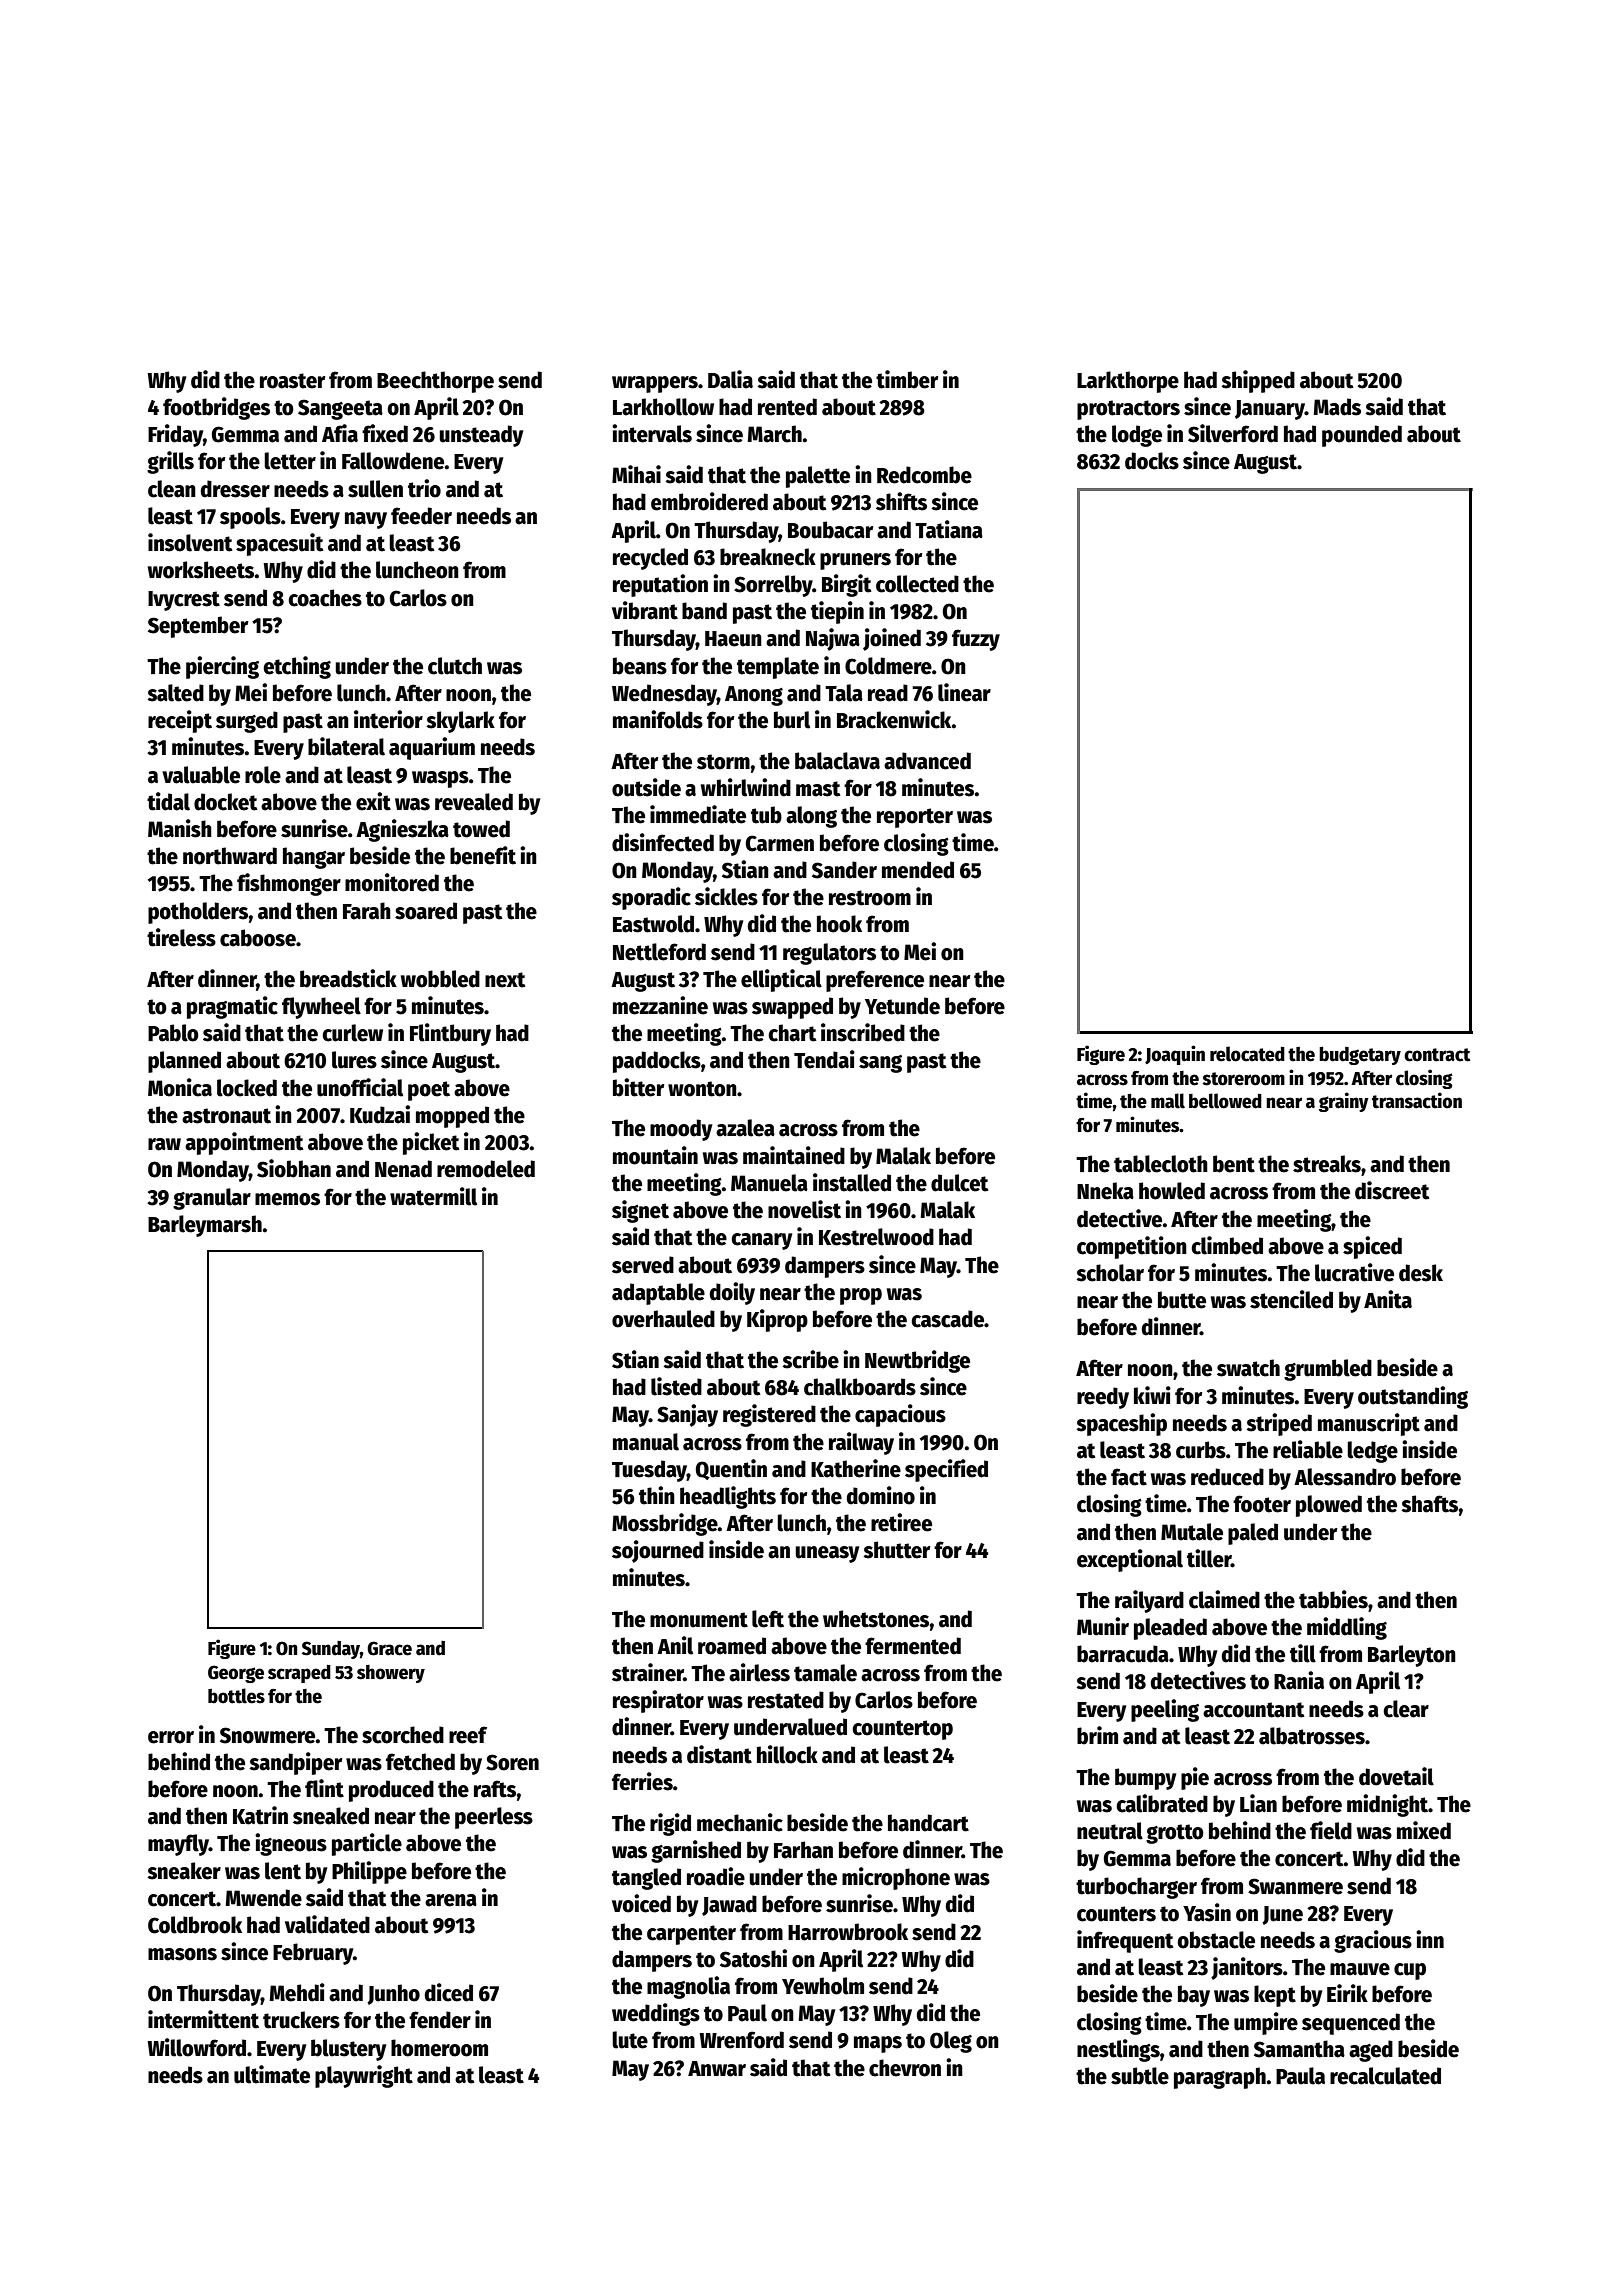 Image resolution: width=1620 pixels, height=2292 pixels. Describe the element at coordinates (175, 435) in the screenshot. I see `Friday` at that location.
